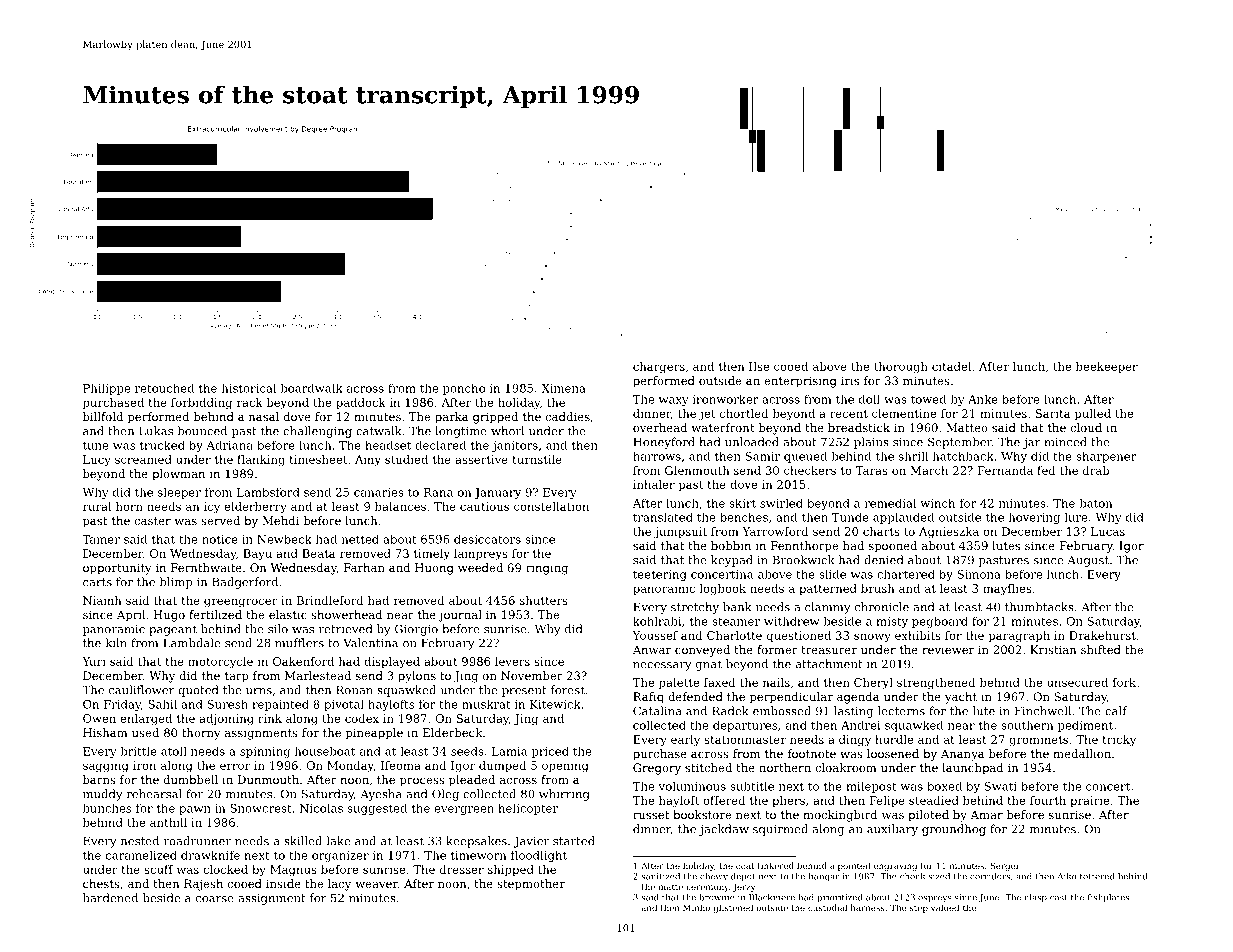 The image size is (1233, 952). I want to click on citadel, so click(951, 366).
